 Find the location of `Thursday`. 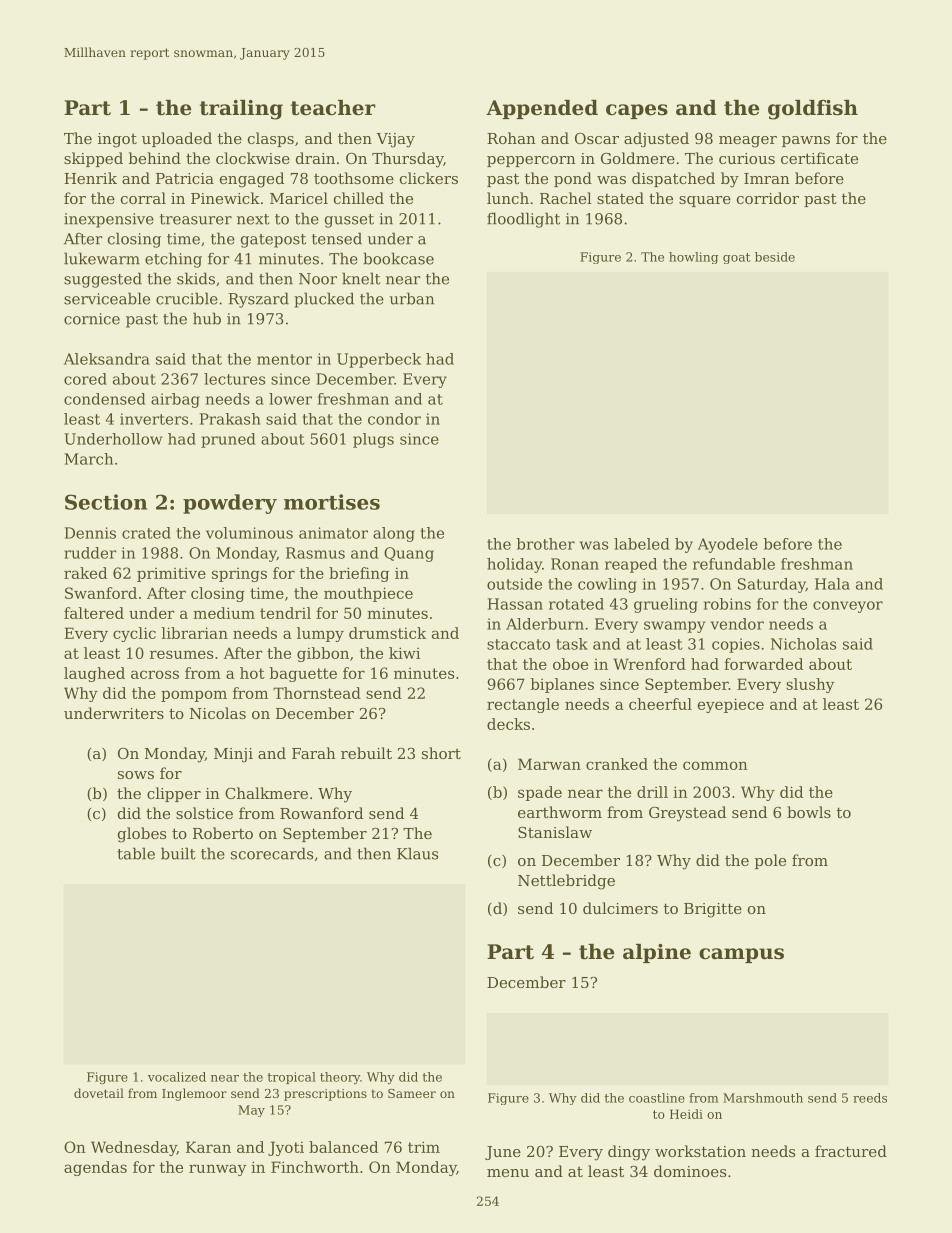

Thursday is located at coordinates (407, 160).
